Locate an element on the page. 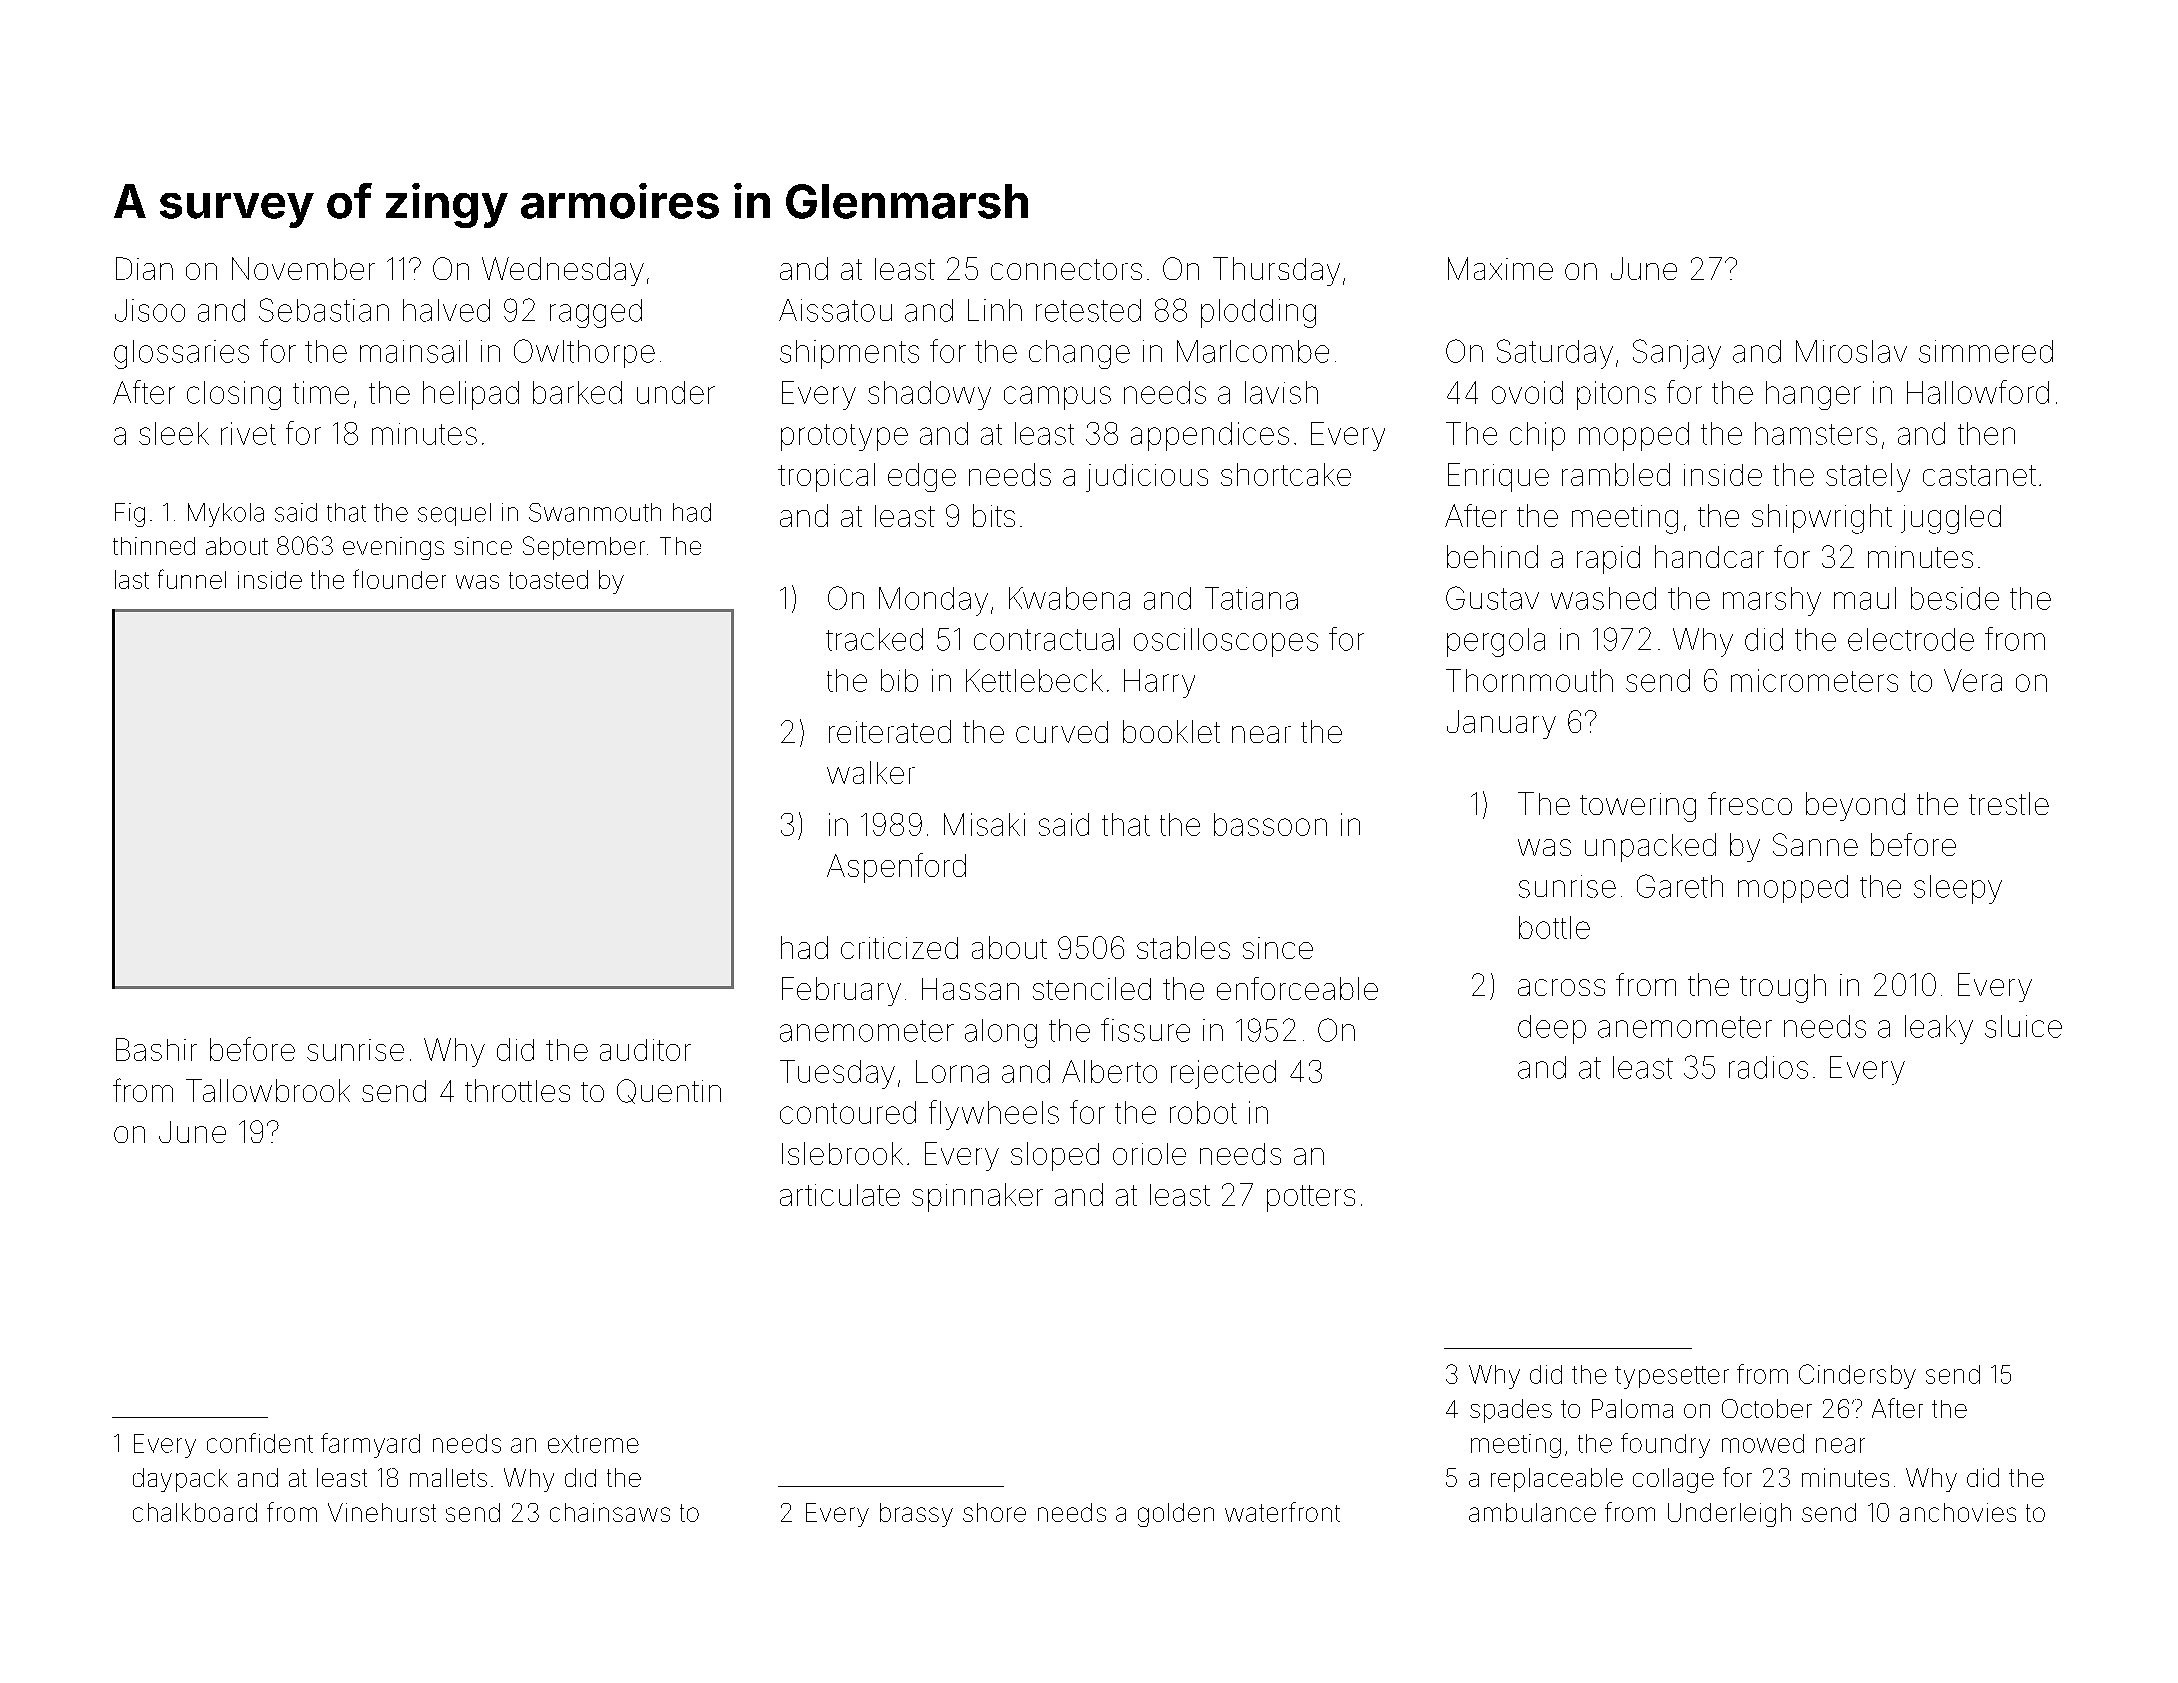  simmered is located at coordinates (1986, 351).
